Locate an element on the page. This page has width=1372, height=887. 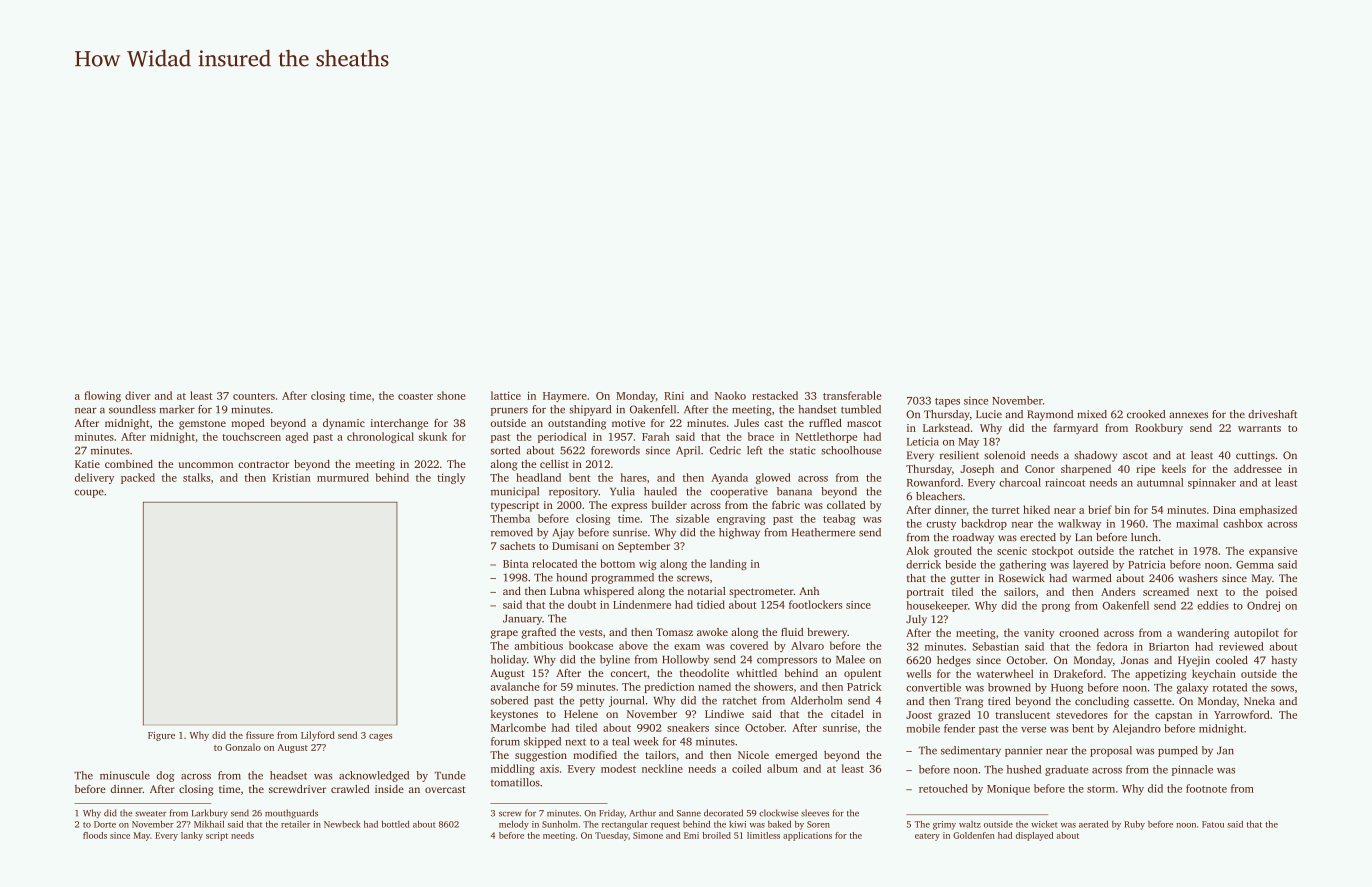
compressors is located at coordinates (787, 662).
